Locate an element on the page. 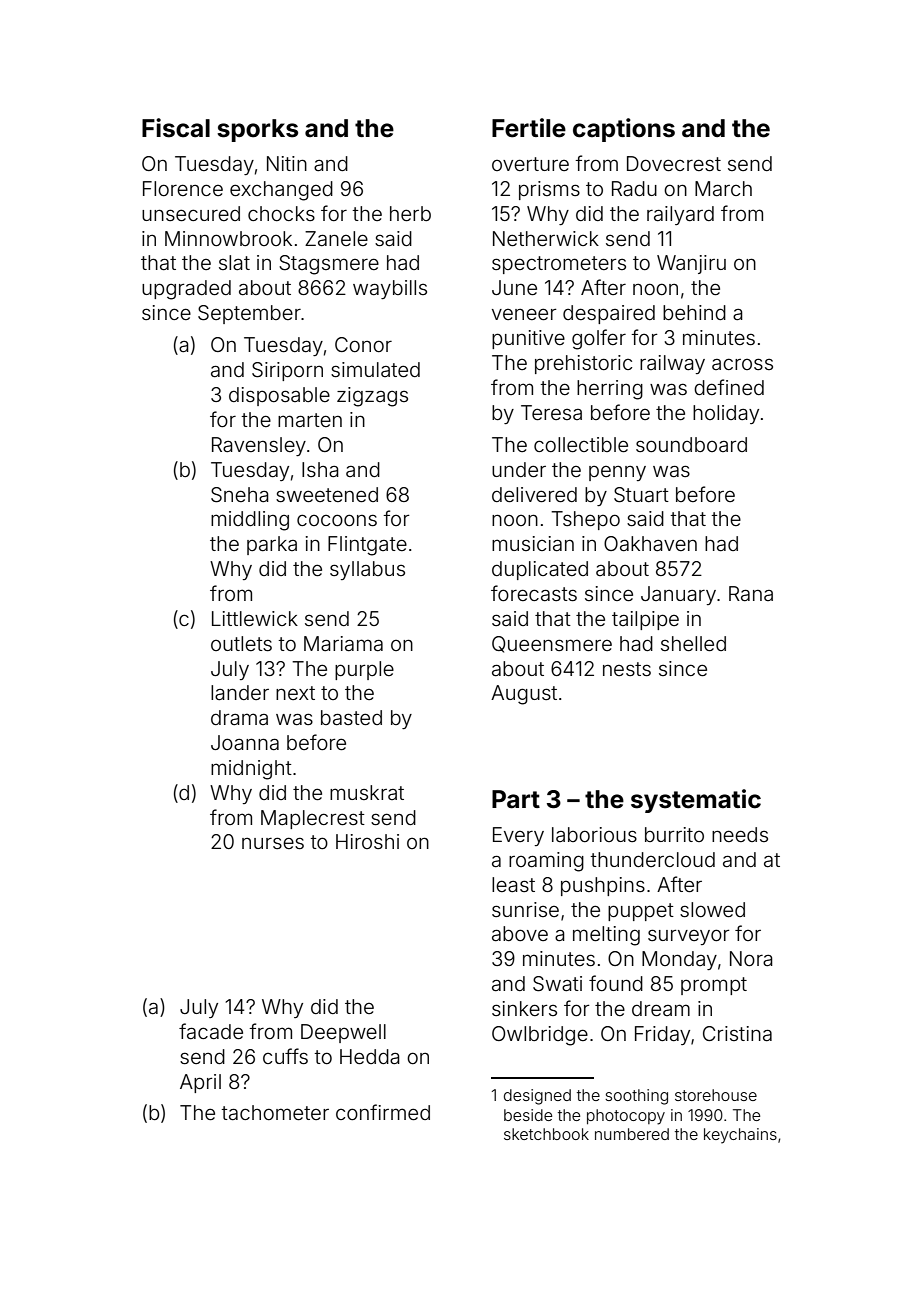  midnight is located at coordinates (251, 770).
